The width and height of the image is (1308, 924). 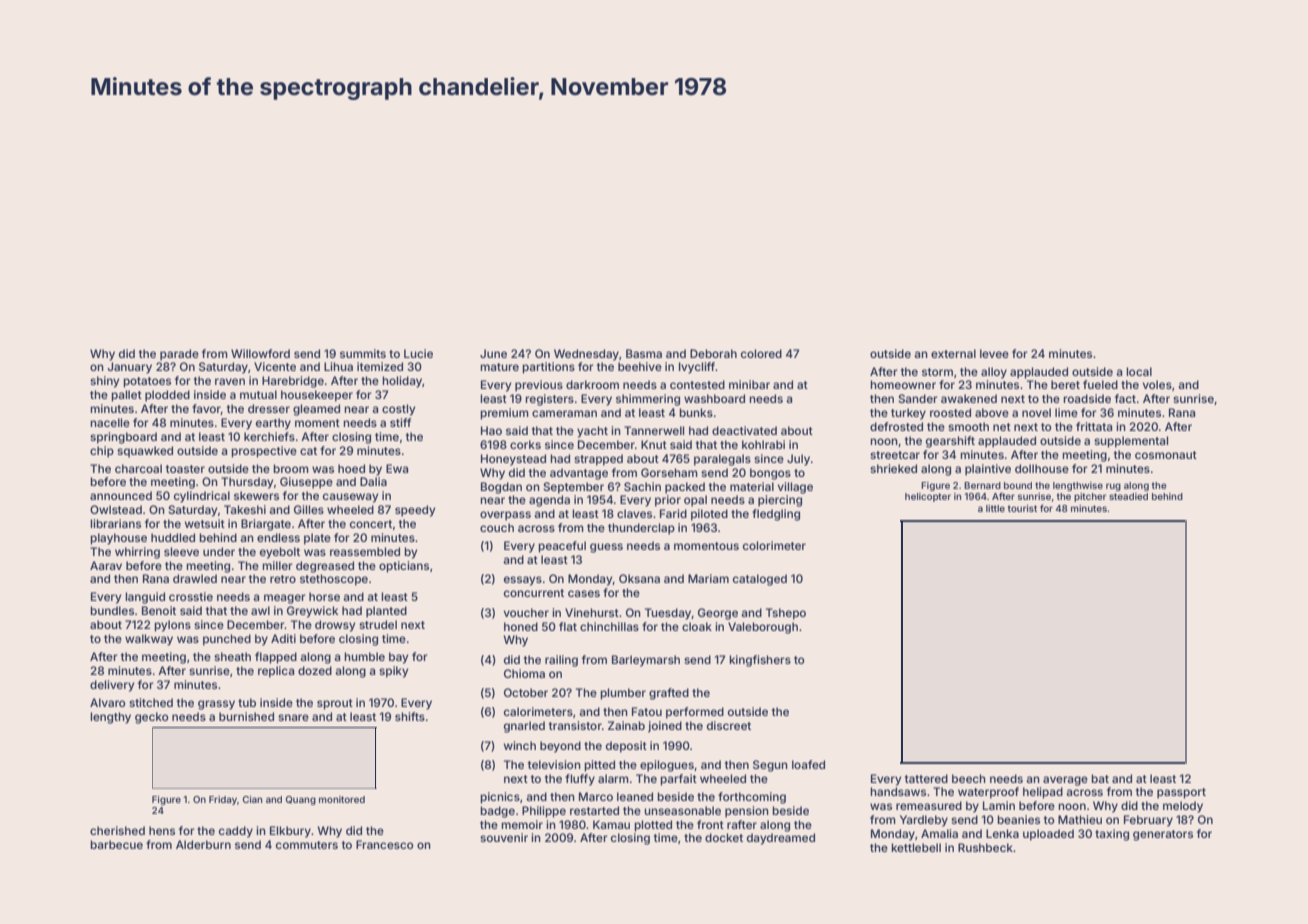 I want to click on external, so click(x=953, y=353).
